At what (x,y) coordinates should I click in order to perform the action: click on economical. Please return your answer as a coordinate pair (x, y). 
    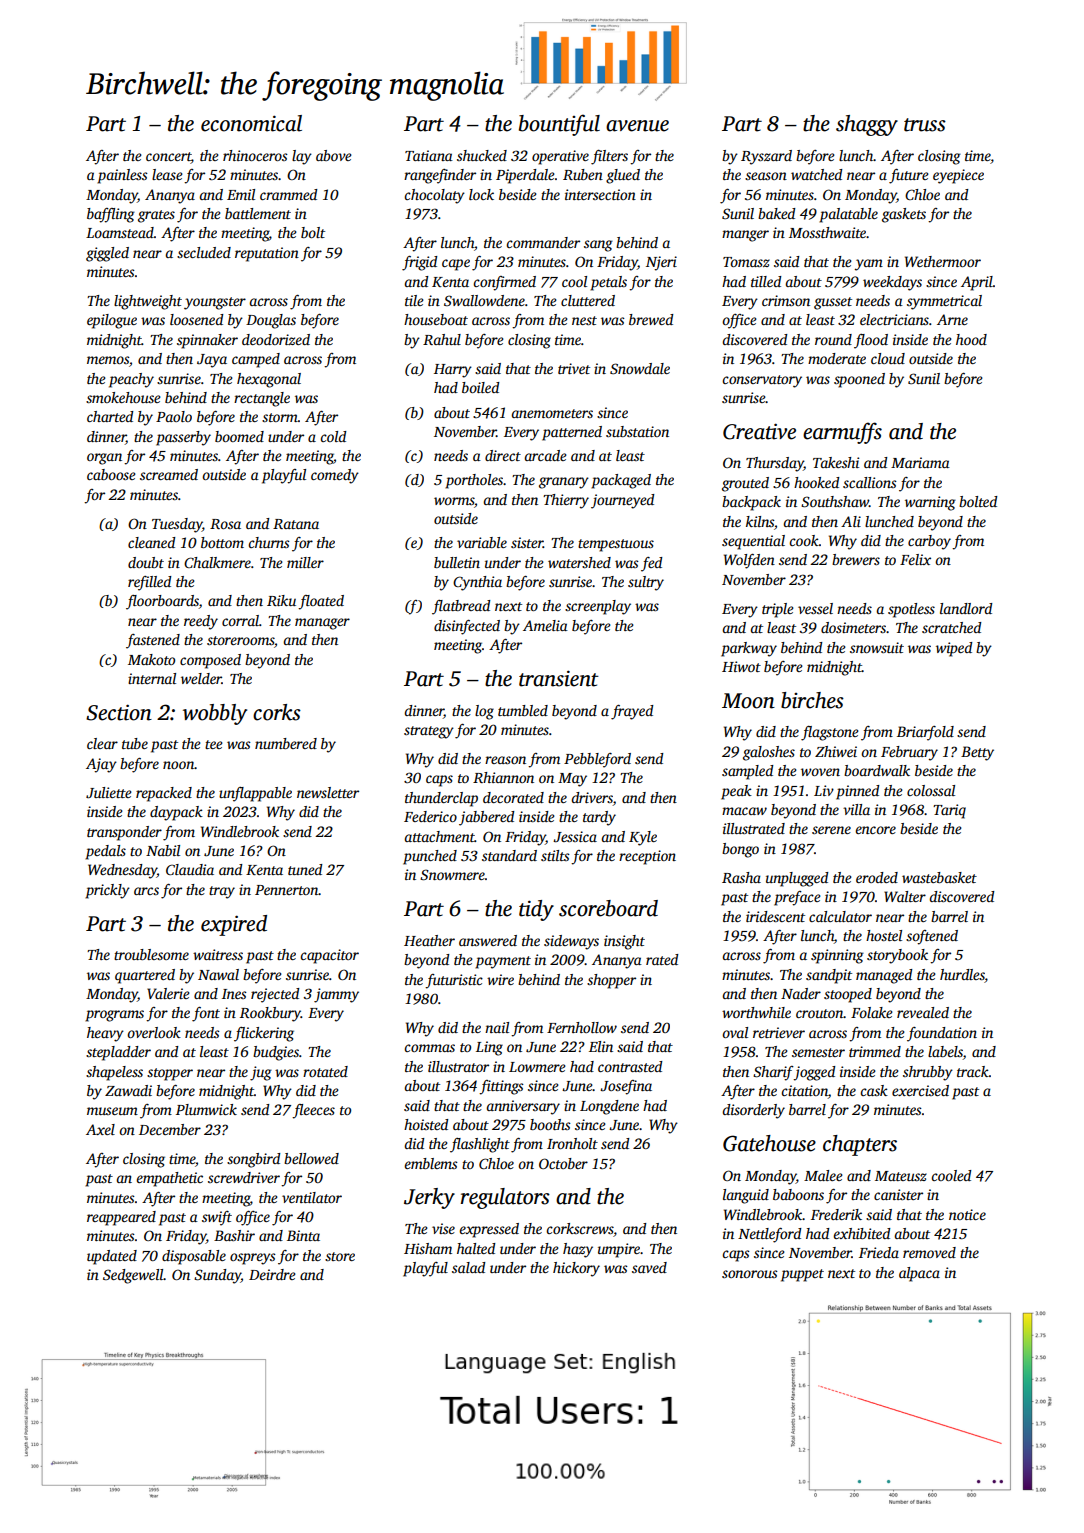
    Looking at the image, I should click on (251, 123).
